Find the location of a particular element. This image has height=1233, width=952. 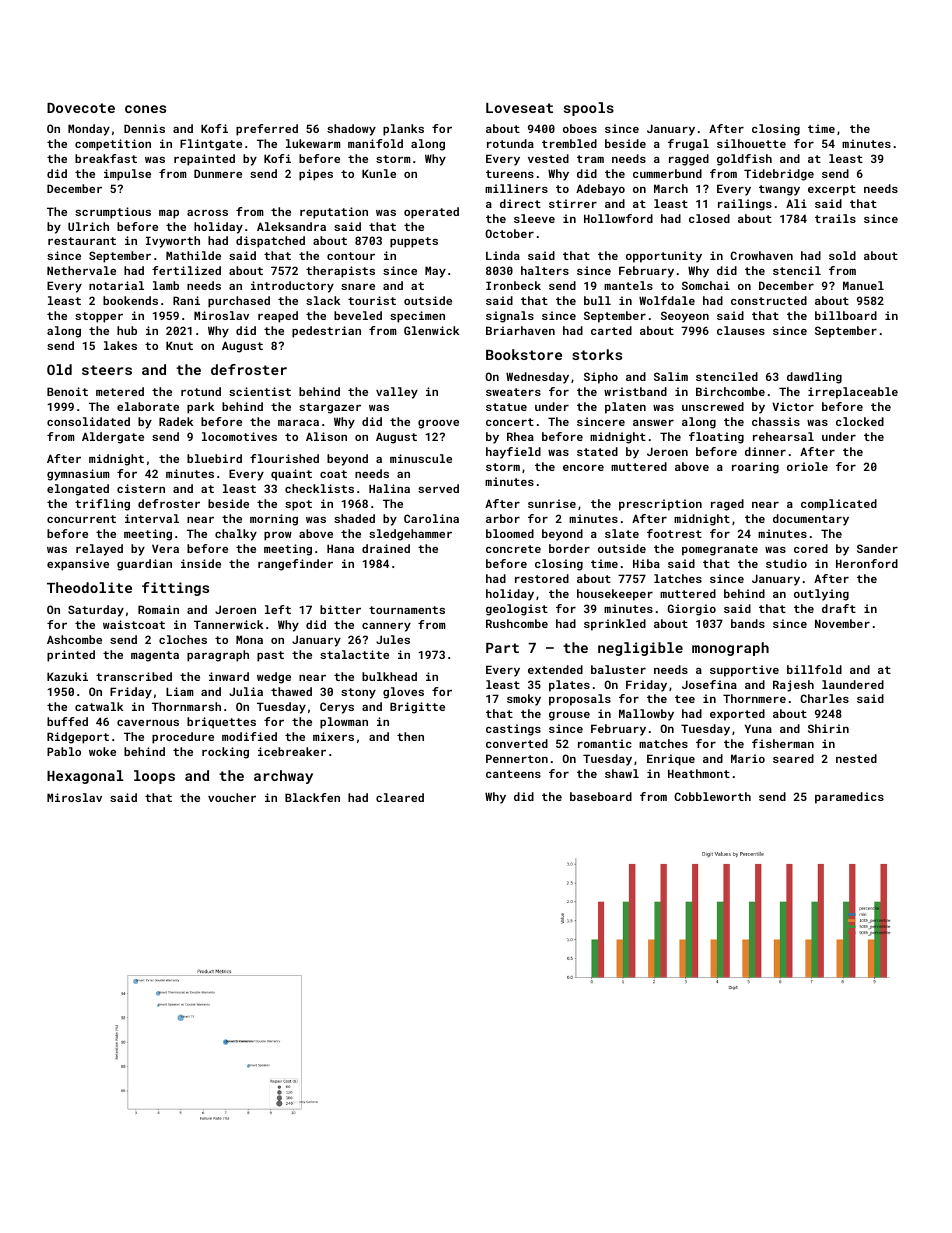

Linda is located at coordinates (503, 255).
